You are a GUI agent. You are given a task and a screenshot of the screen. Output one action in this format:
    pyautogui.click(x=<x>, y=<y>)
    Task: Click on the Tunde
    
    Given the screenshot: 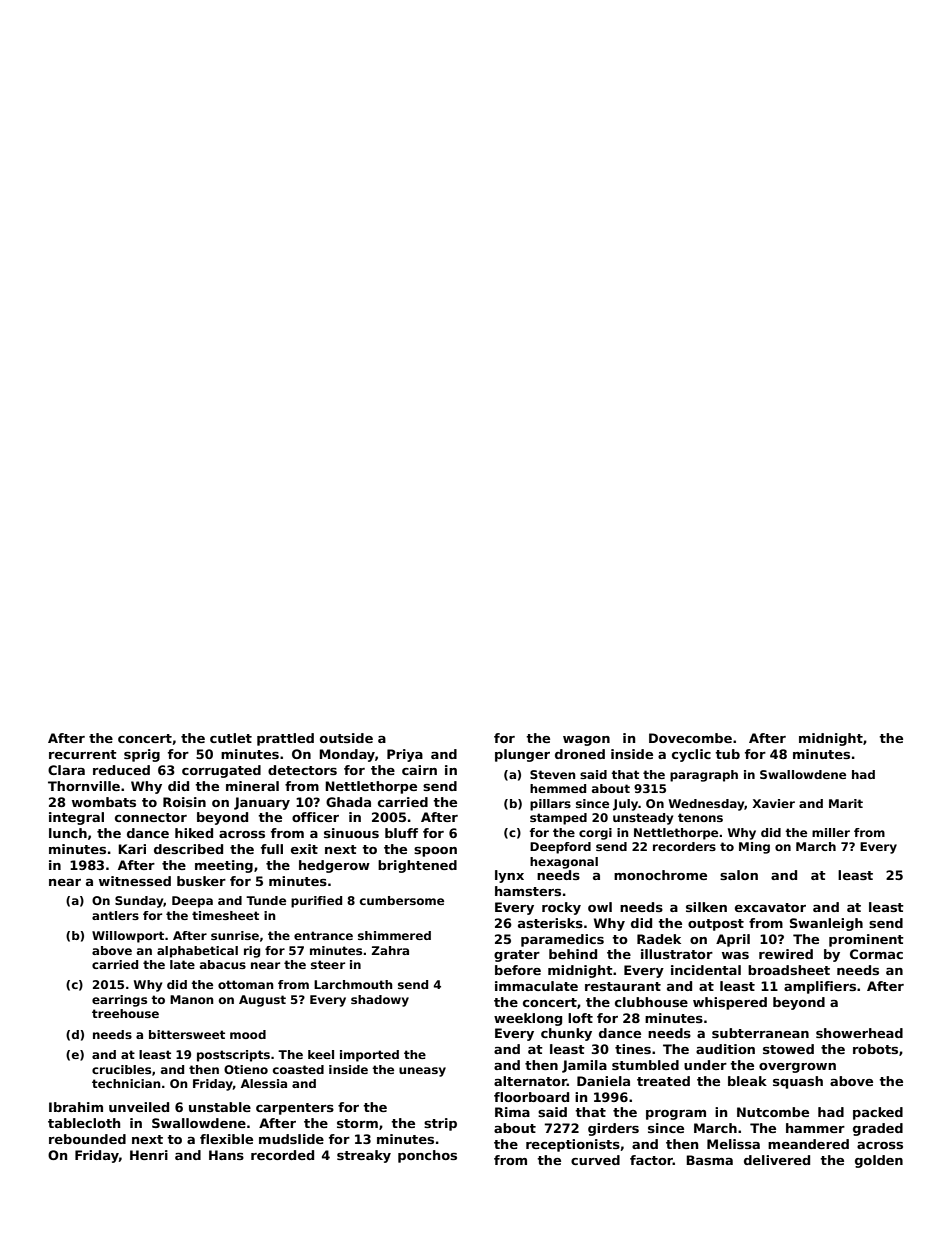 What is the action you would take?
    pyautogui.click(x=266, y=900)
